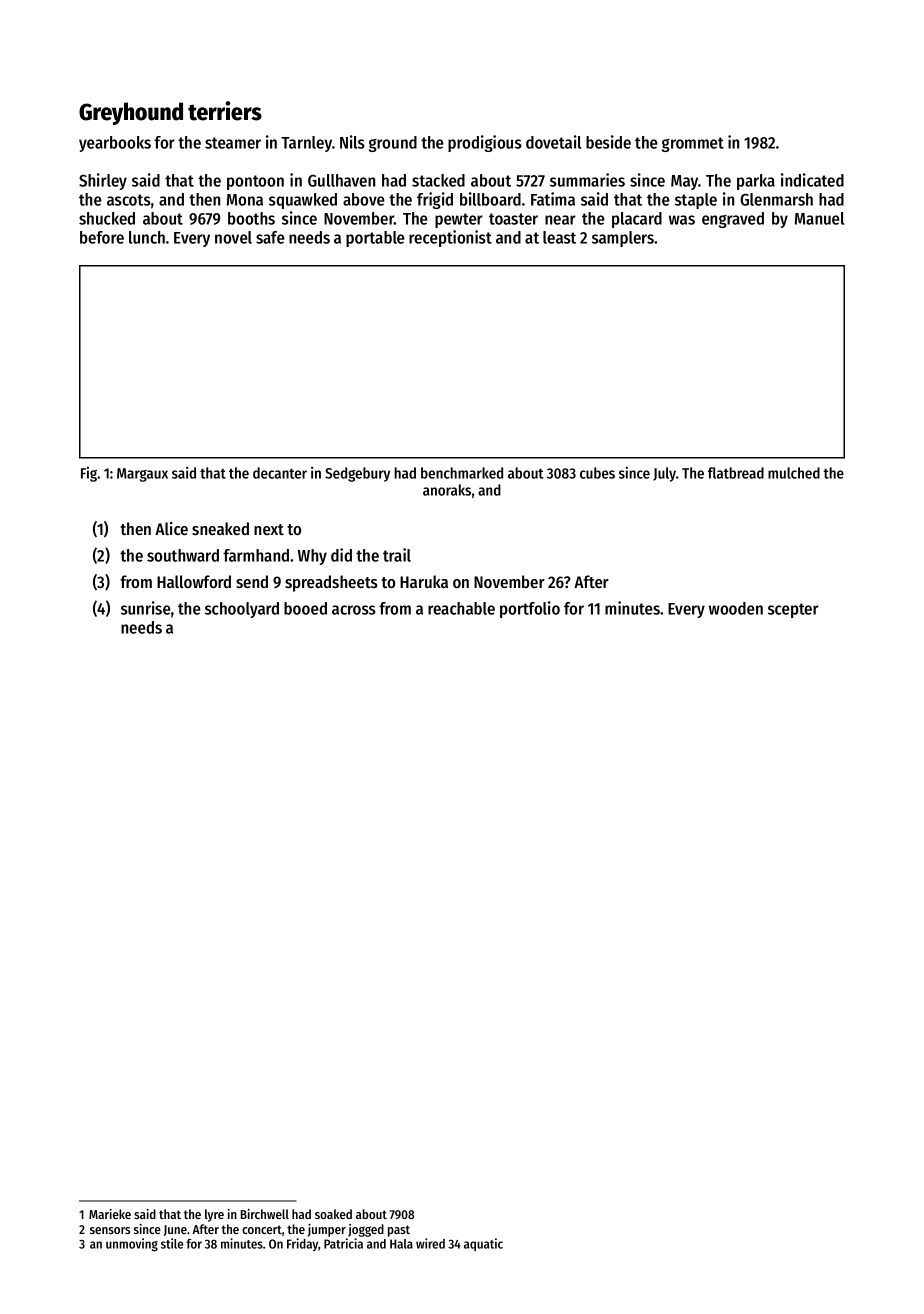 This page has height=1314, width=924. What do you see at coordinates (608, 142) in the page?
I see `beside` at bounding box center [608, 142].
